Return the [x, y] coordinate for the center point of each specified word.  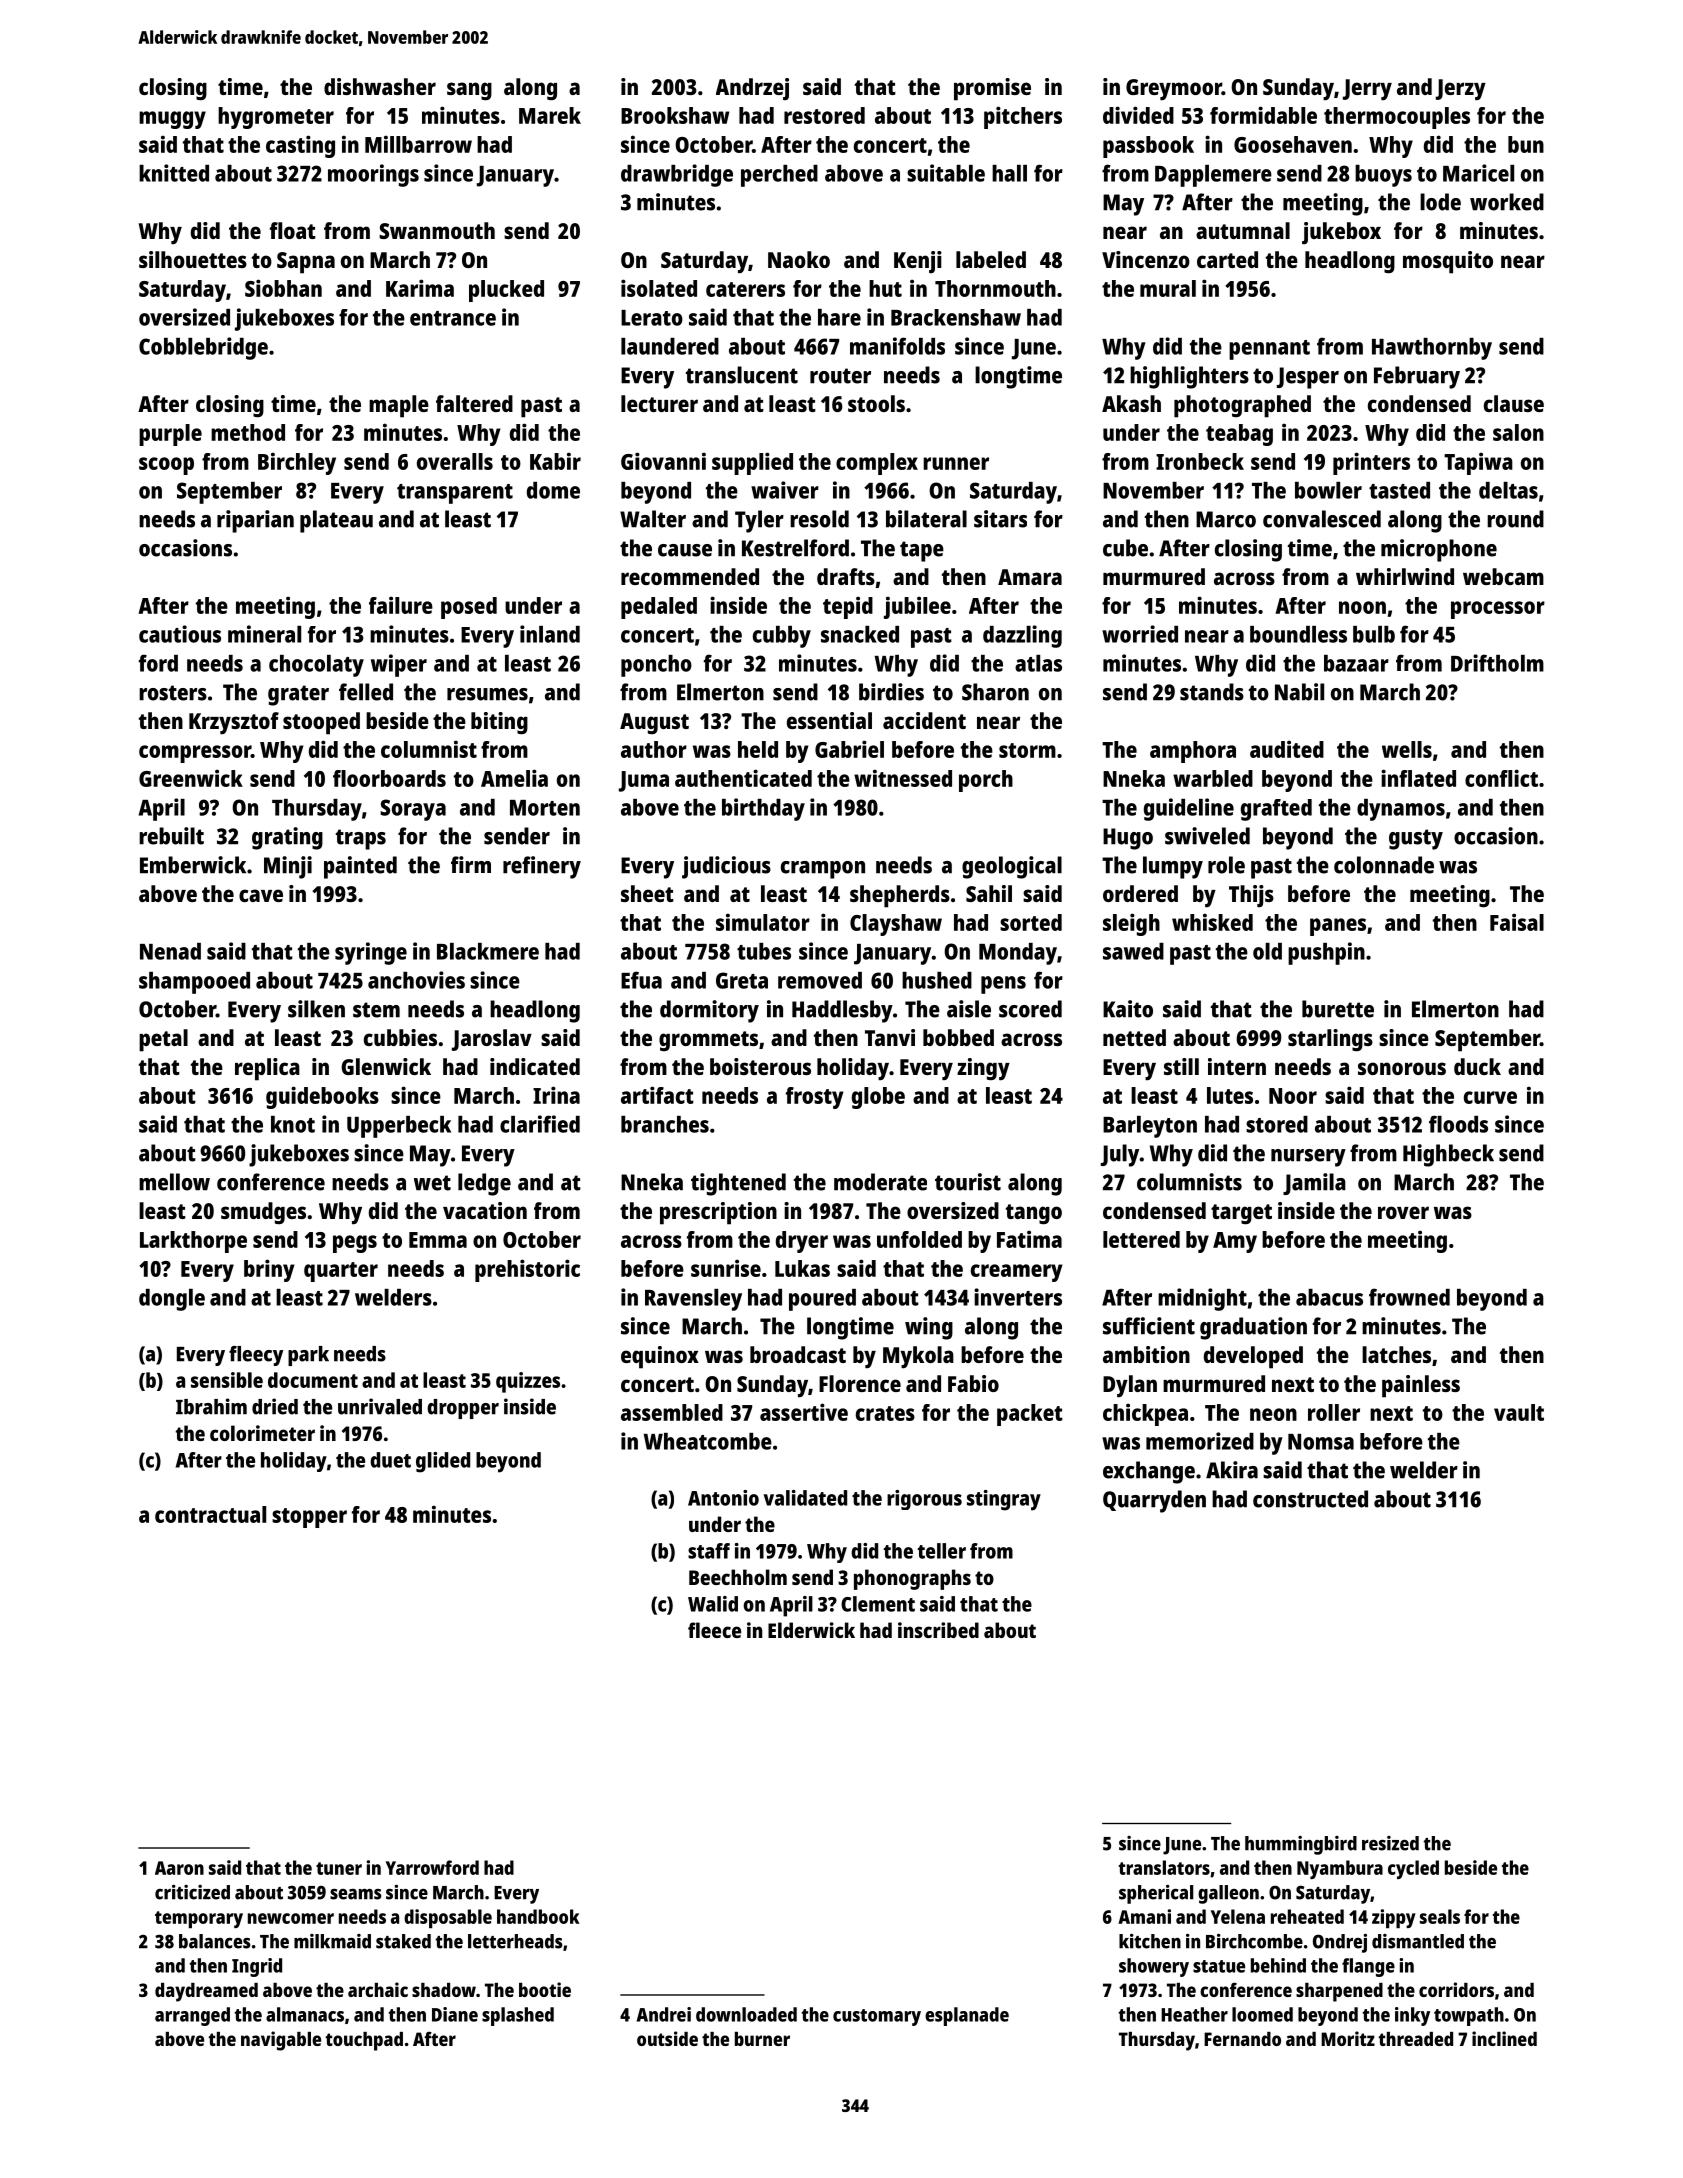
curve [1490, 1097]
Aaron [179, 1868]
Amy [1235, 1242]
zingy [983, 1069]
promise [992, 89]
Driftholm [1497, 663]
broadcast [798, 1354]
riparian [255, 521]
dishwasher [380, 86]
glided [443, 1462]
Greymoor [1174, 90]
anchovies [416, 980]
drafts [846, 576]
